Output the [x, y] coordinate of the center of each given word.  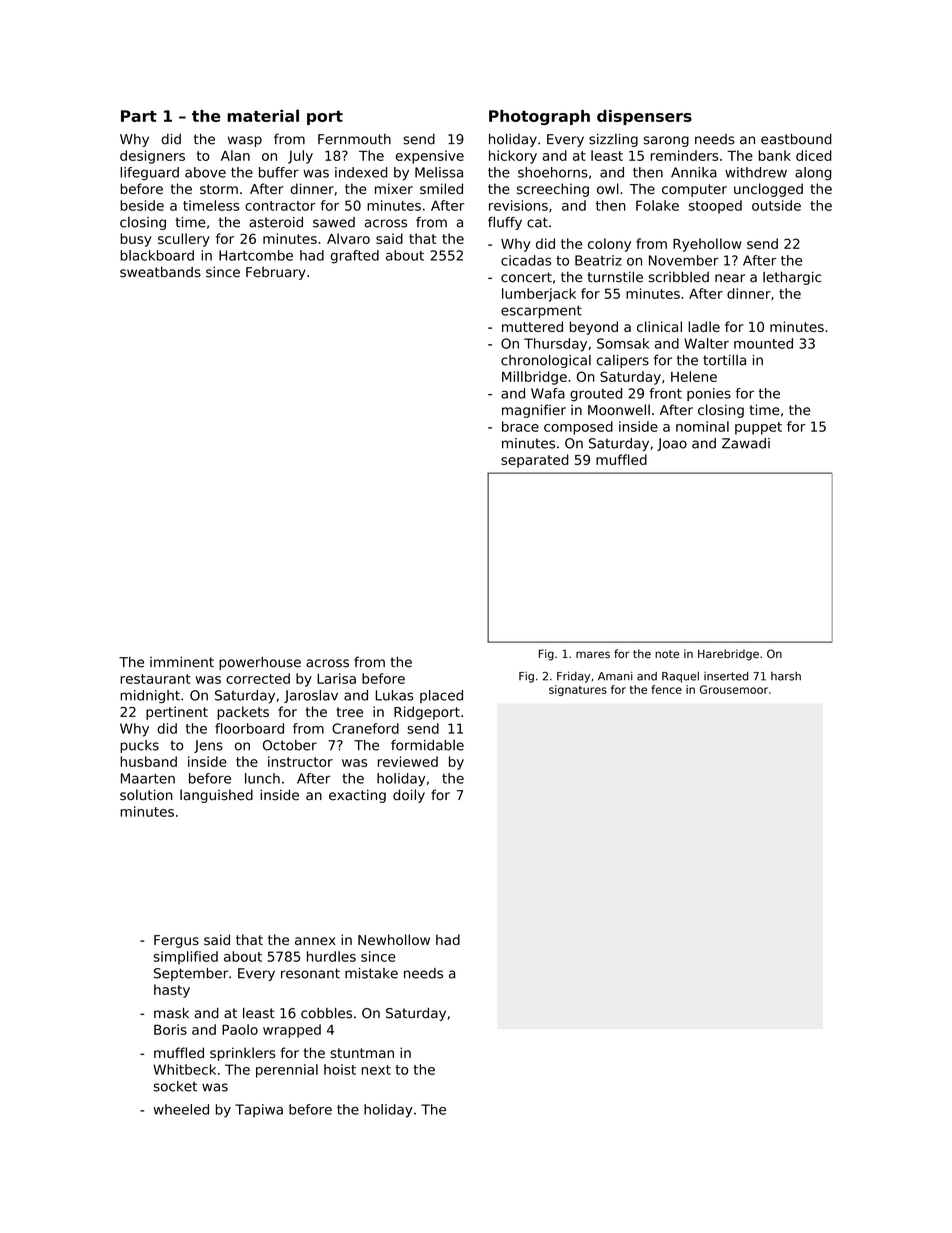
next [376, 1070]
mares [593, 655]
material [263, 115]
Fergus [176, 941]
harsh [786, 676]
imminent [182, 662]
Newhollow [394, 939]
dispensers [644, 117]
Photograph [539, 117]
